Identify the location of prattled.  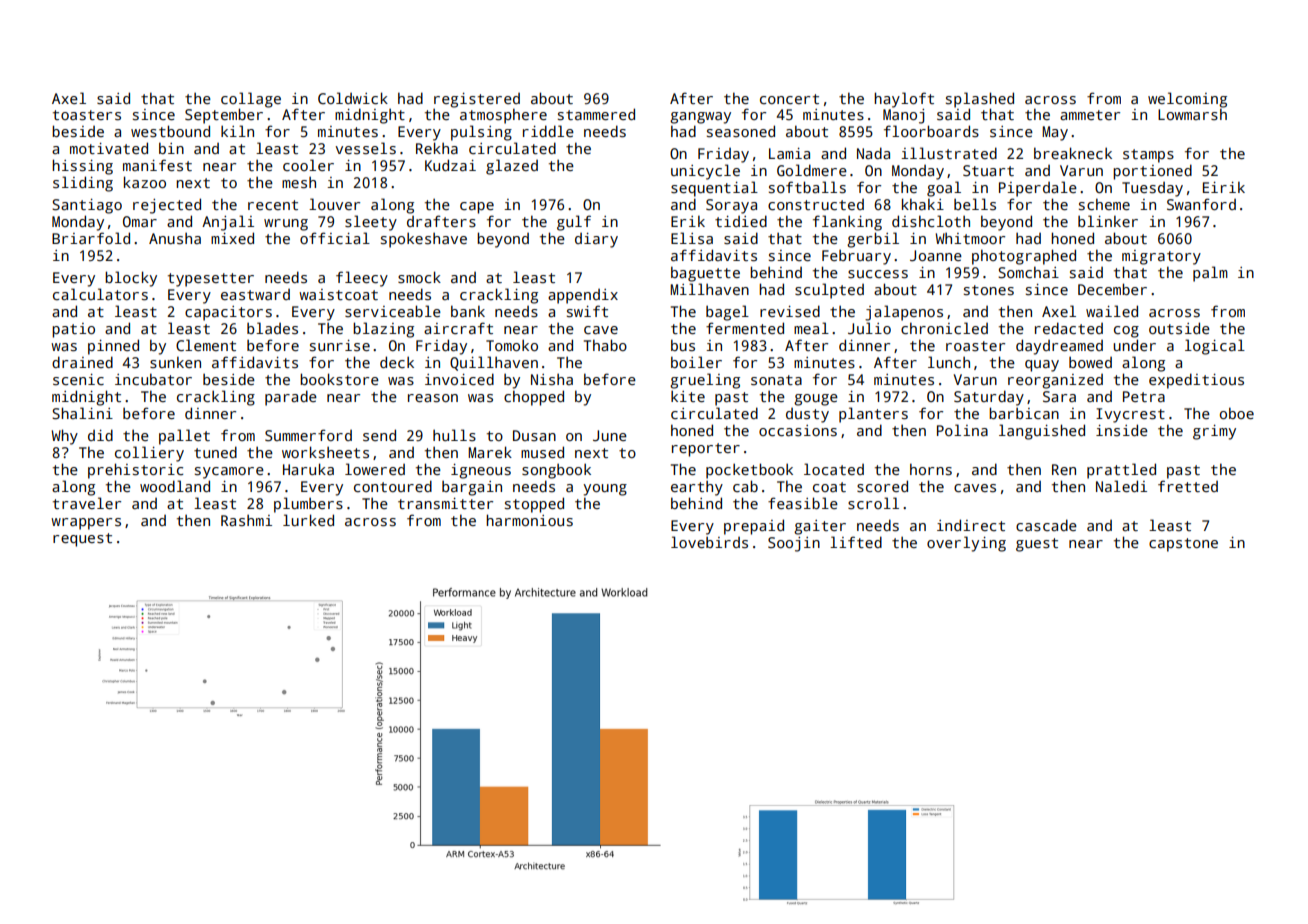
(1121, 471).
